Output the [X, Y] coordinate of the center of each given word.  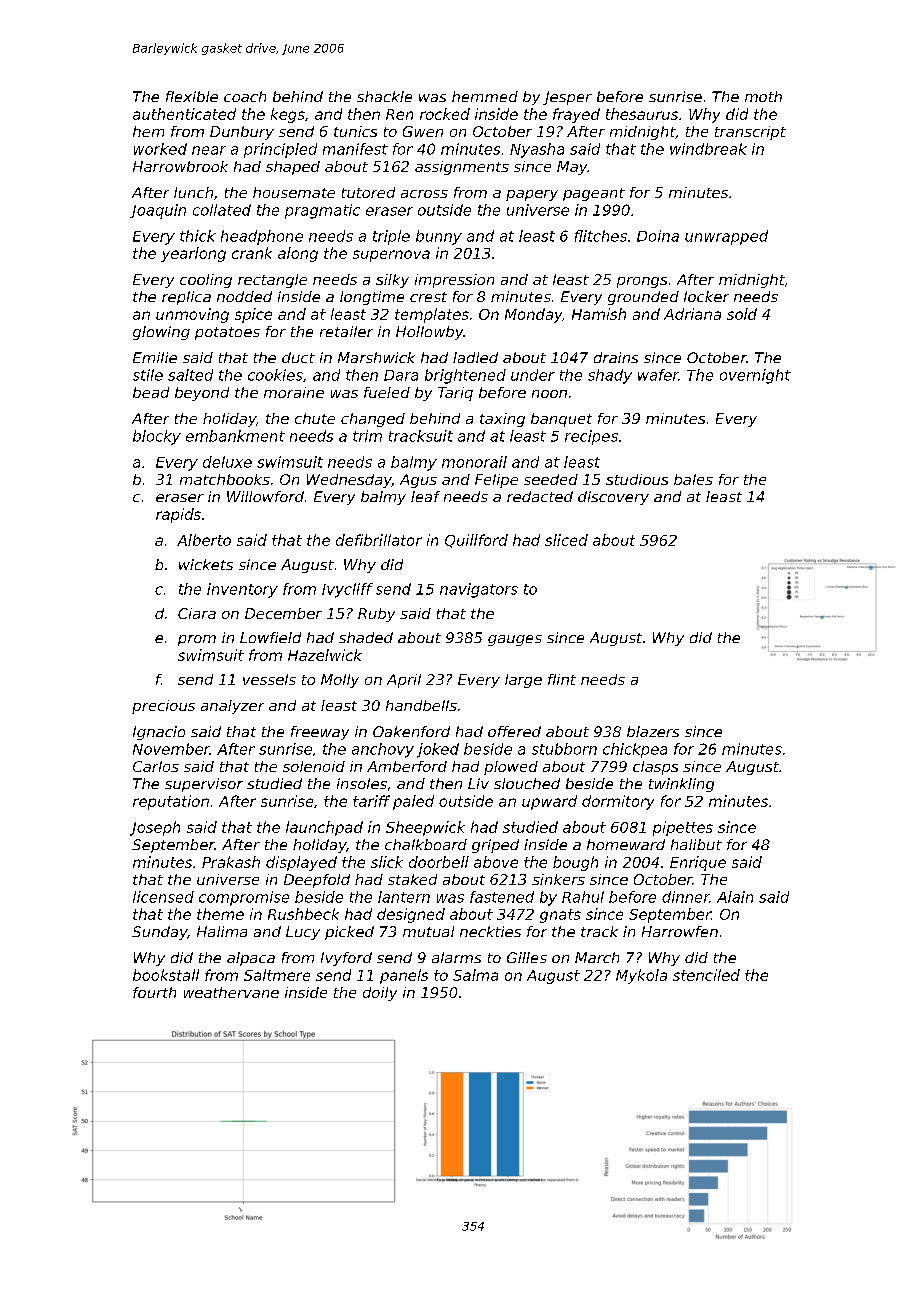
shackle [384, 96]
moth [763, 96]
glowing [161, 333]
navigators [479, 590]
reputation [171, 802]
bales [693, 479]
